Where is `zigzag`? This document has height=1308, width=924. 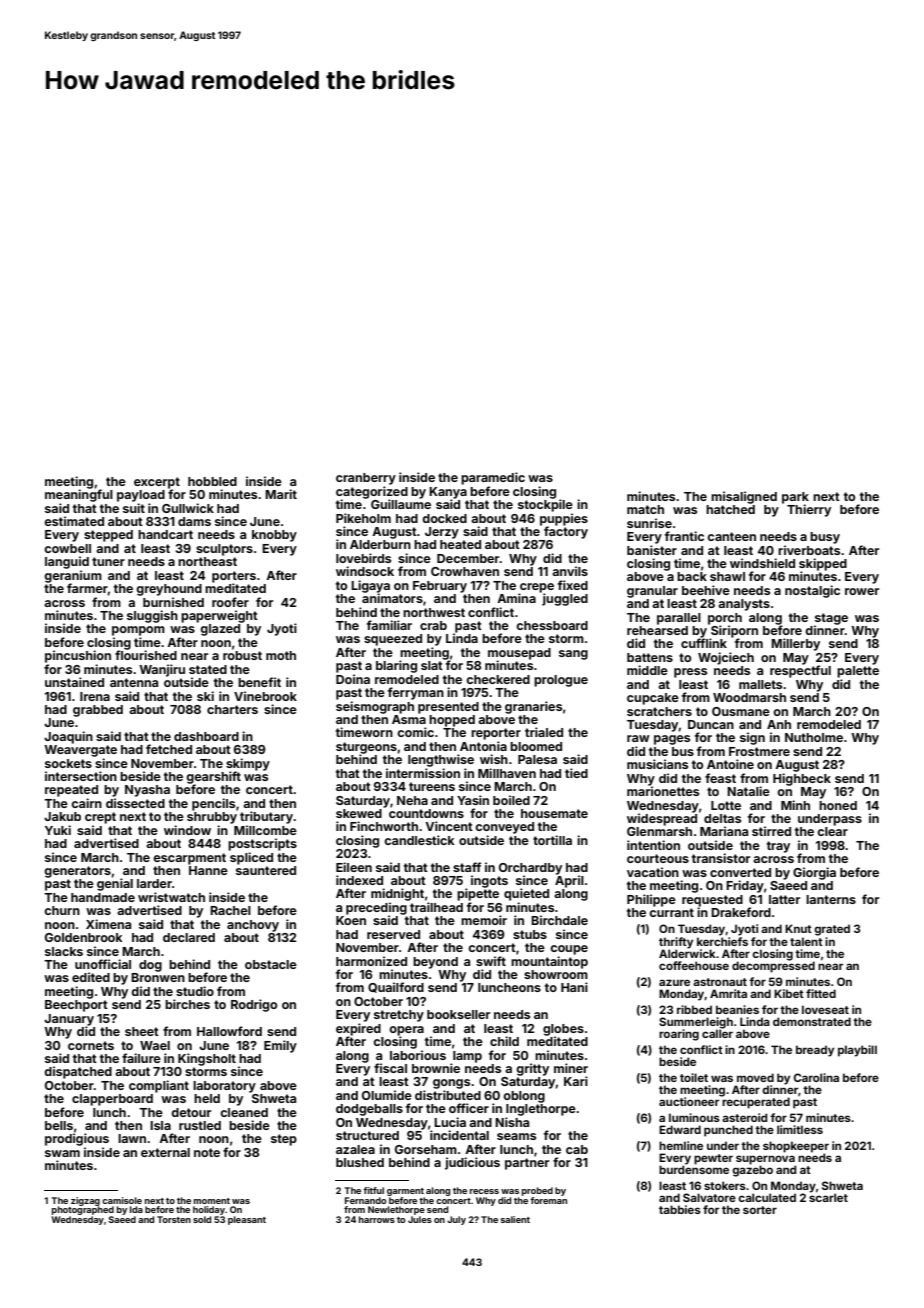
zigzag is located at coordinates (85, 1201).
